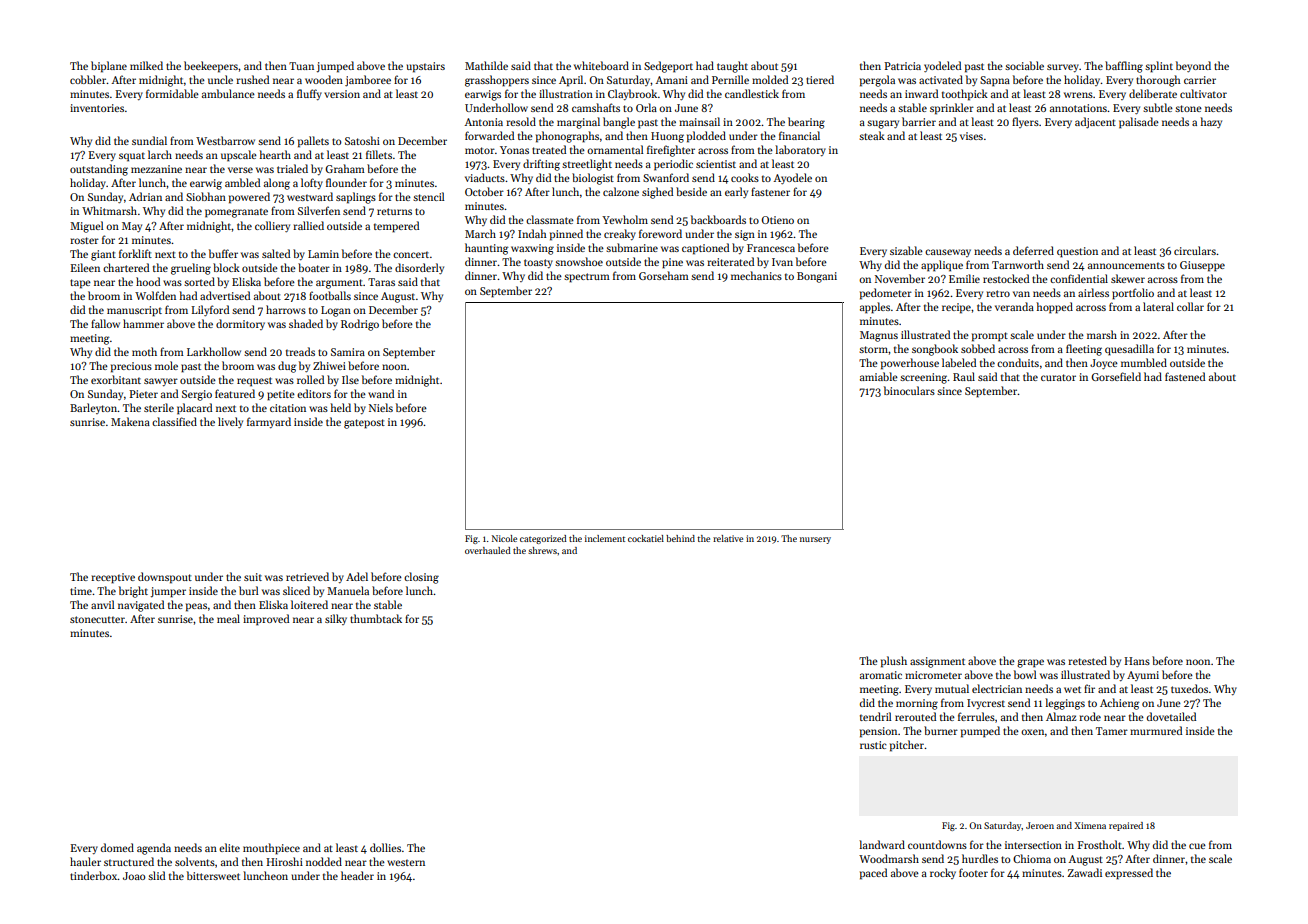 The width and height of the screenshot is (1308, 924). Describe the element at coordinates (271, 849) in the screenshot. I see `mouthpiece` at that location.
